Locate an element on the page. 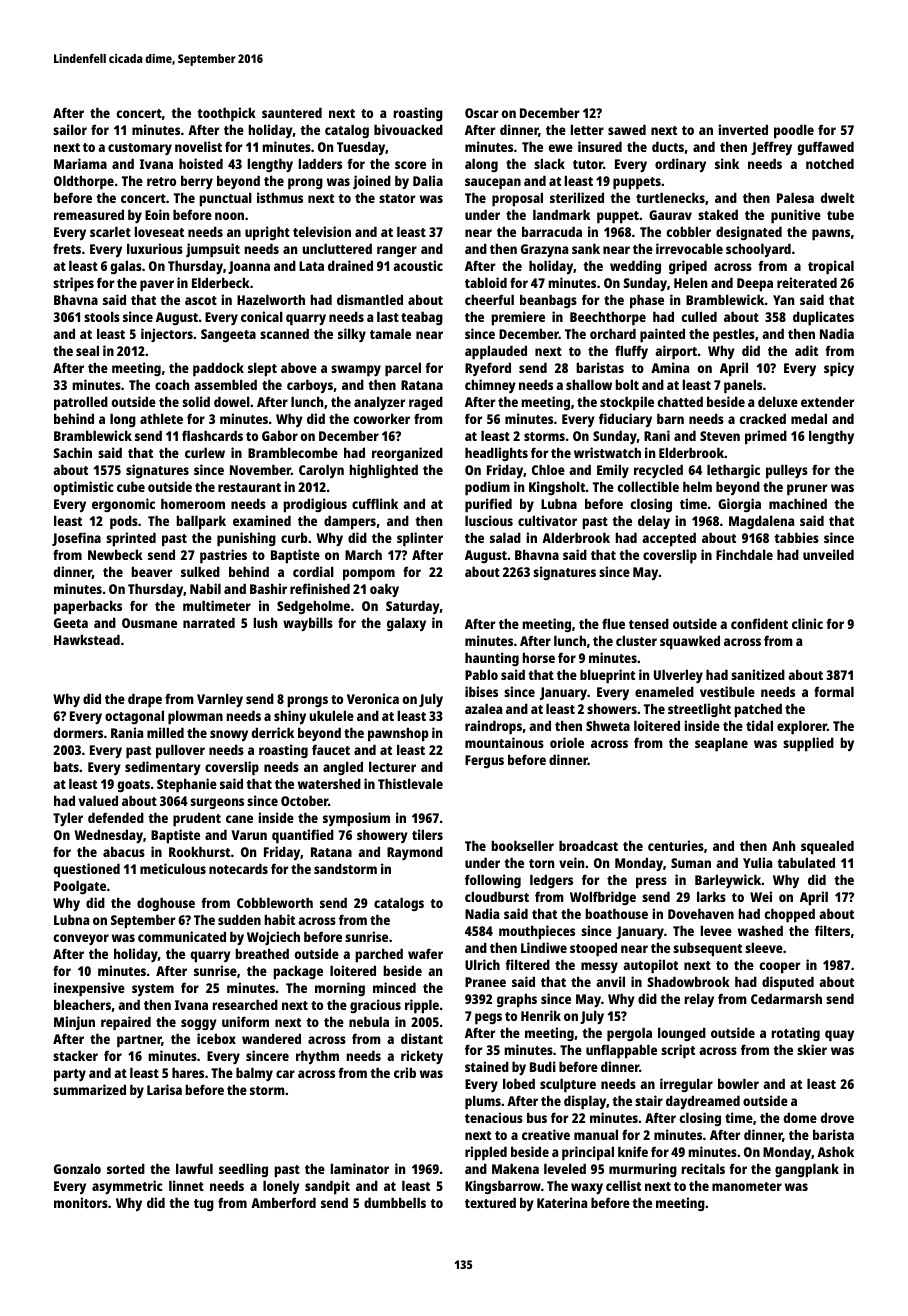 The width and height of the page is (908, 1316). sudden is located at coordinates (239, 919).
